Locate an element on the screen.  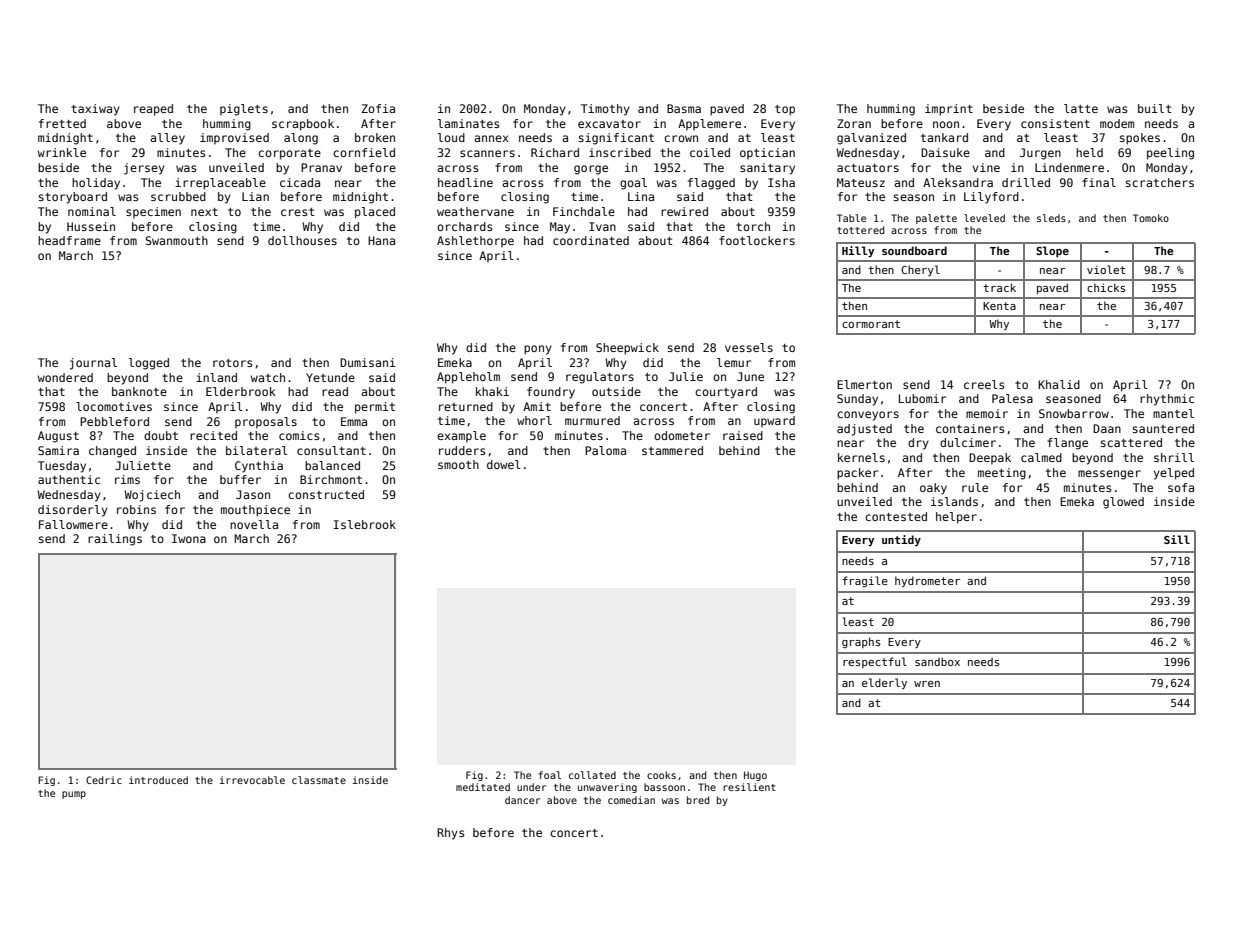
dulcimer is located at coordinates (968, 442).
